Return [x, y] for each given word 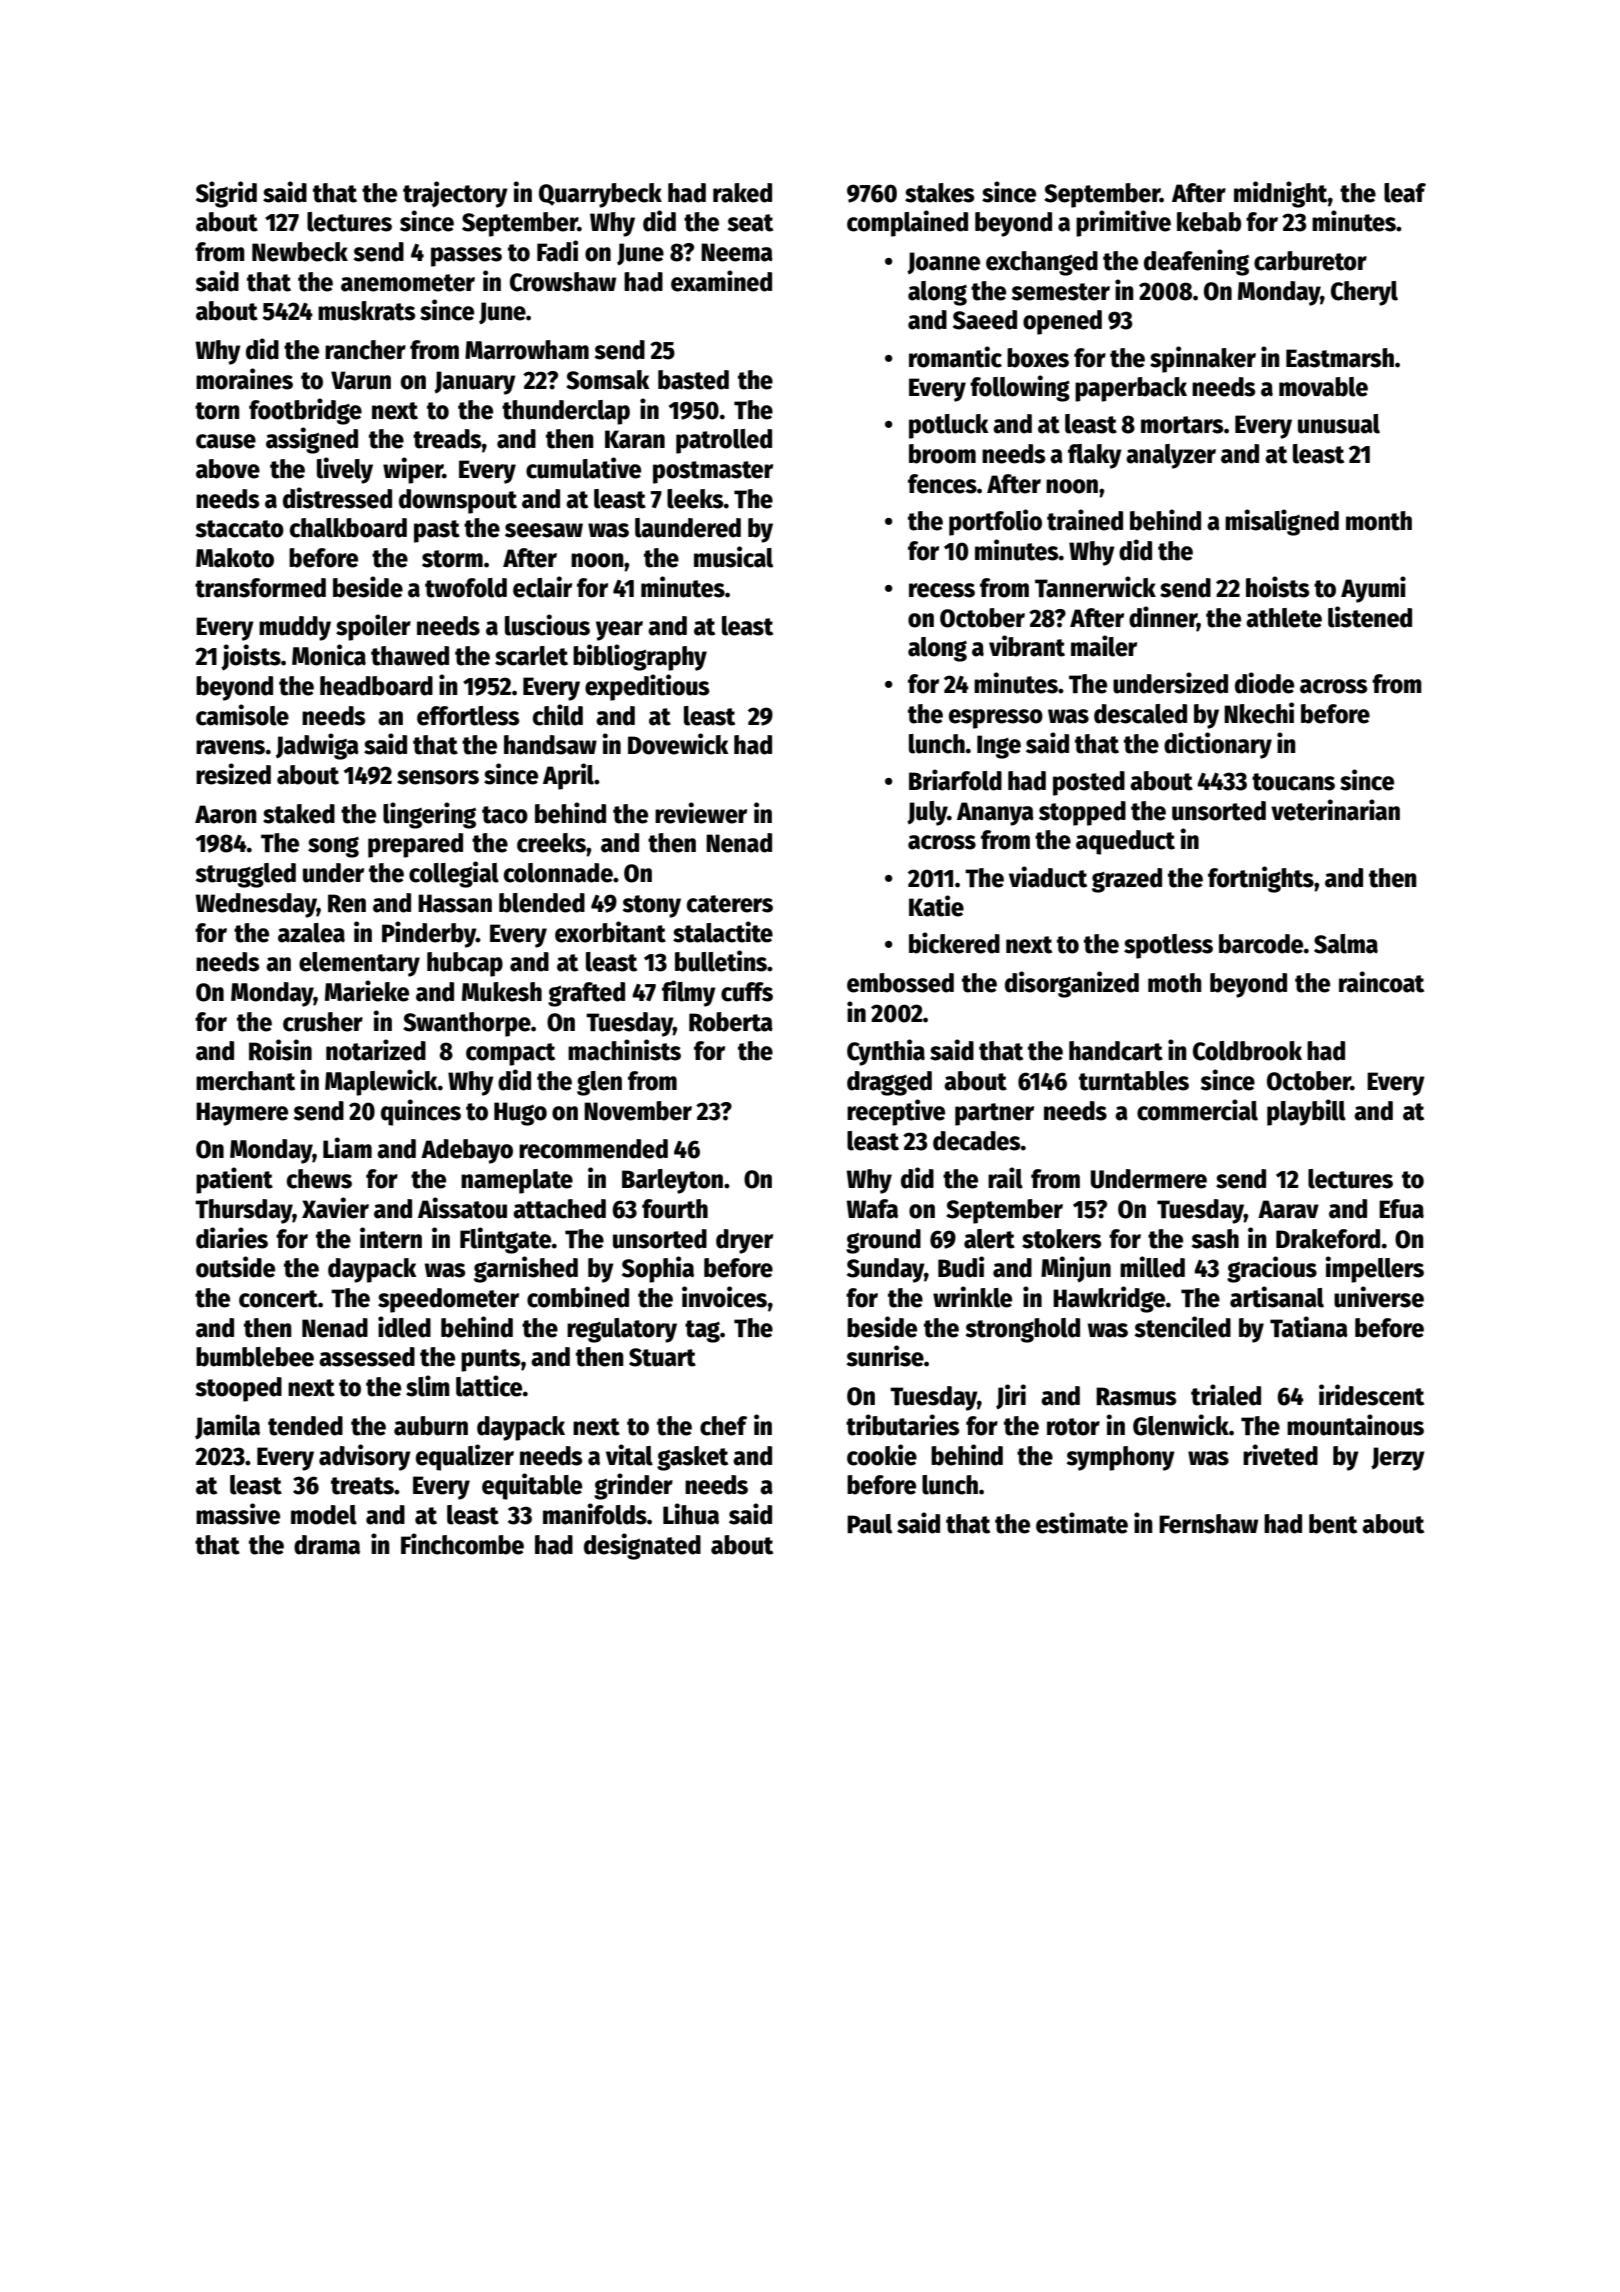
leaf [1405, 193]
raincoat [1381, 982]
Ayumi [1373, 589]
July [927, 813]
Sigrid [226, 194]
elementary [359, 964]
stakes [939, 193]
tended [305, 1426]
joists [251, 657]
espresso [996, 719]
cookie [882, 1455]
